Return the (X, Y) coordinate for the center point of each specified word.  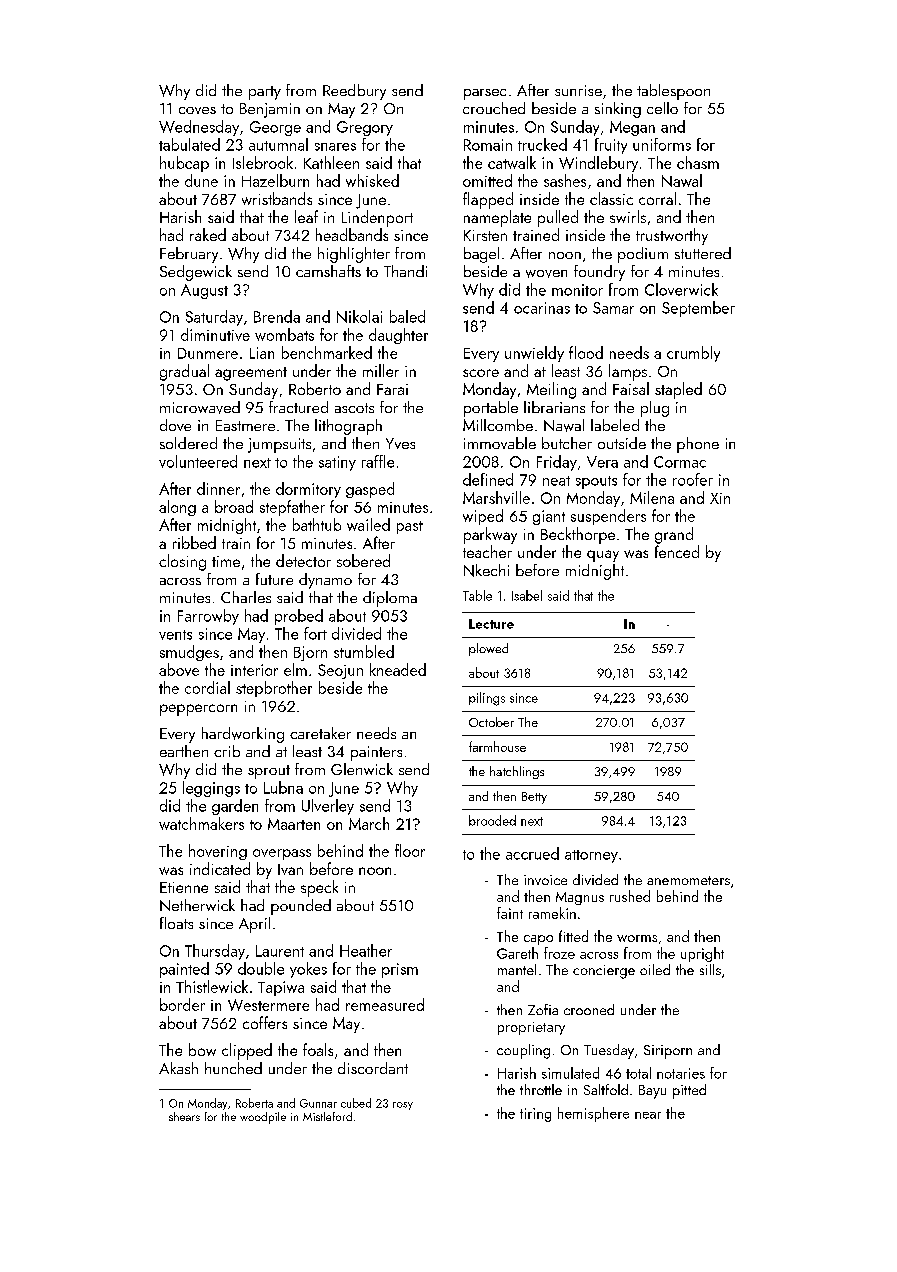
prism (400, 970)
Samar (613, 308)
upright (702, 954)
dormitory (308, 490)
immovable (500, 443)
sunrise (578, 90)
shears (184, 1116)
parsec (485, 94)
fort (315, 633)
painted (184, 970)
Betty (534, 798)
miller (381, 370)
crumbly (693, 354)
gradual (184, 372)
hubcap (184, 164)
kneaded (398, 669)
